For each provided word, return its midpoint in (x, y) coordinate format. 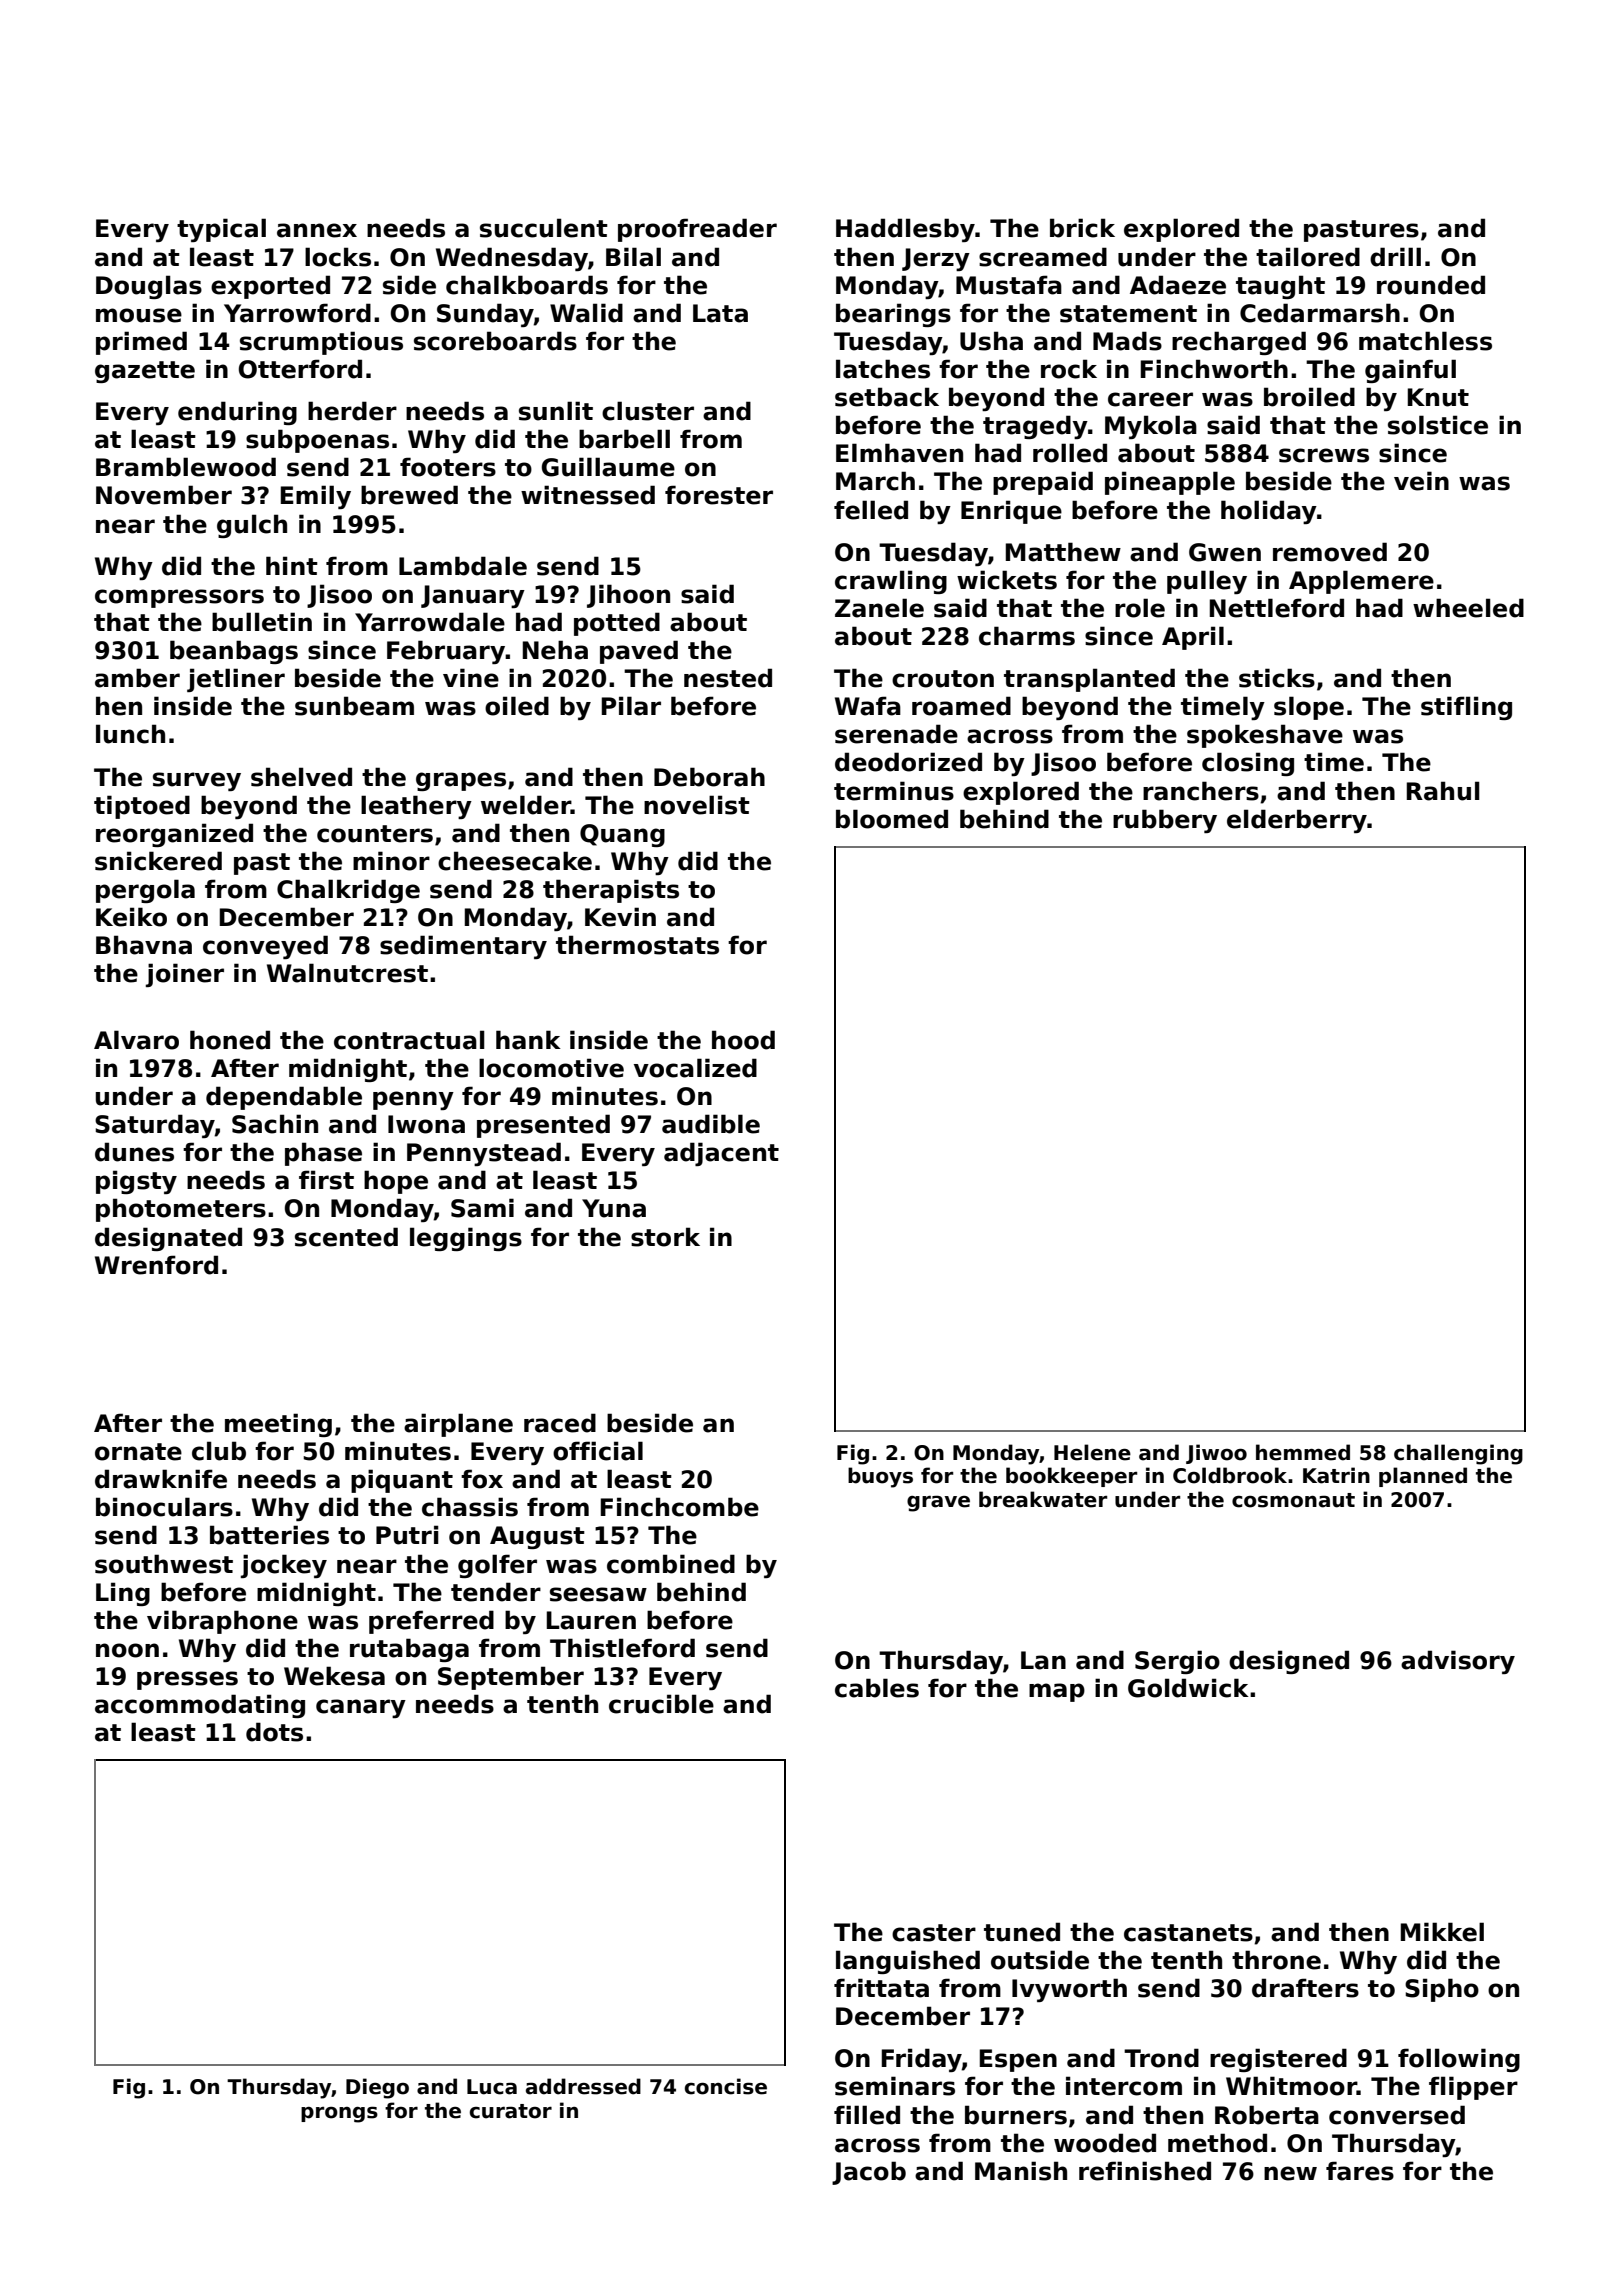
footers (448, 467)
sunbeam (354, 706)
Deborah (709, 777)
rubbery (1165, 821)
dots (274, 1732)
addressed (583, 2086)
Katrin (1336, 1475)
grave (938, 1503)
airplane (458, 1425)
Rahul (1443, 791)
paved (639, 652)
